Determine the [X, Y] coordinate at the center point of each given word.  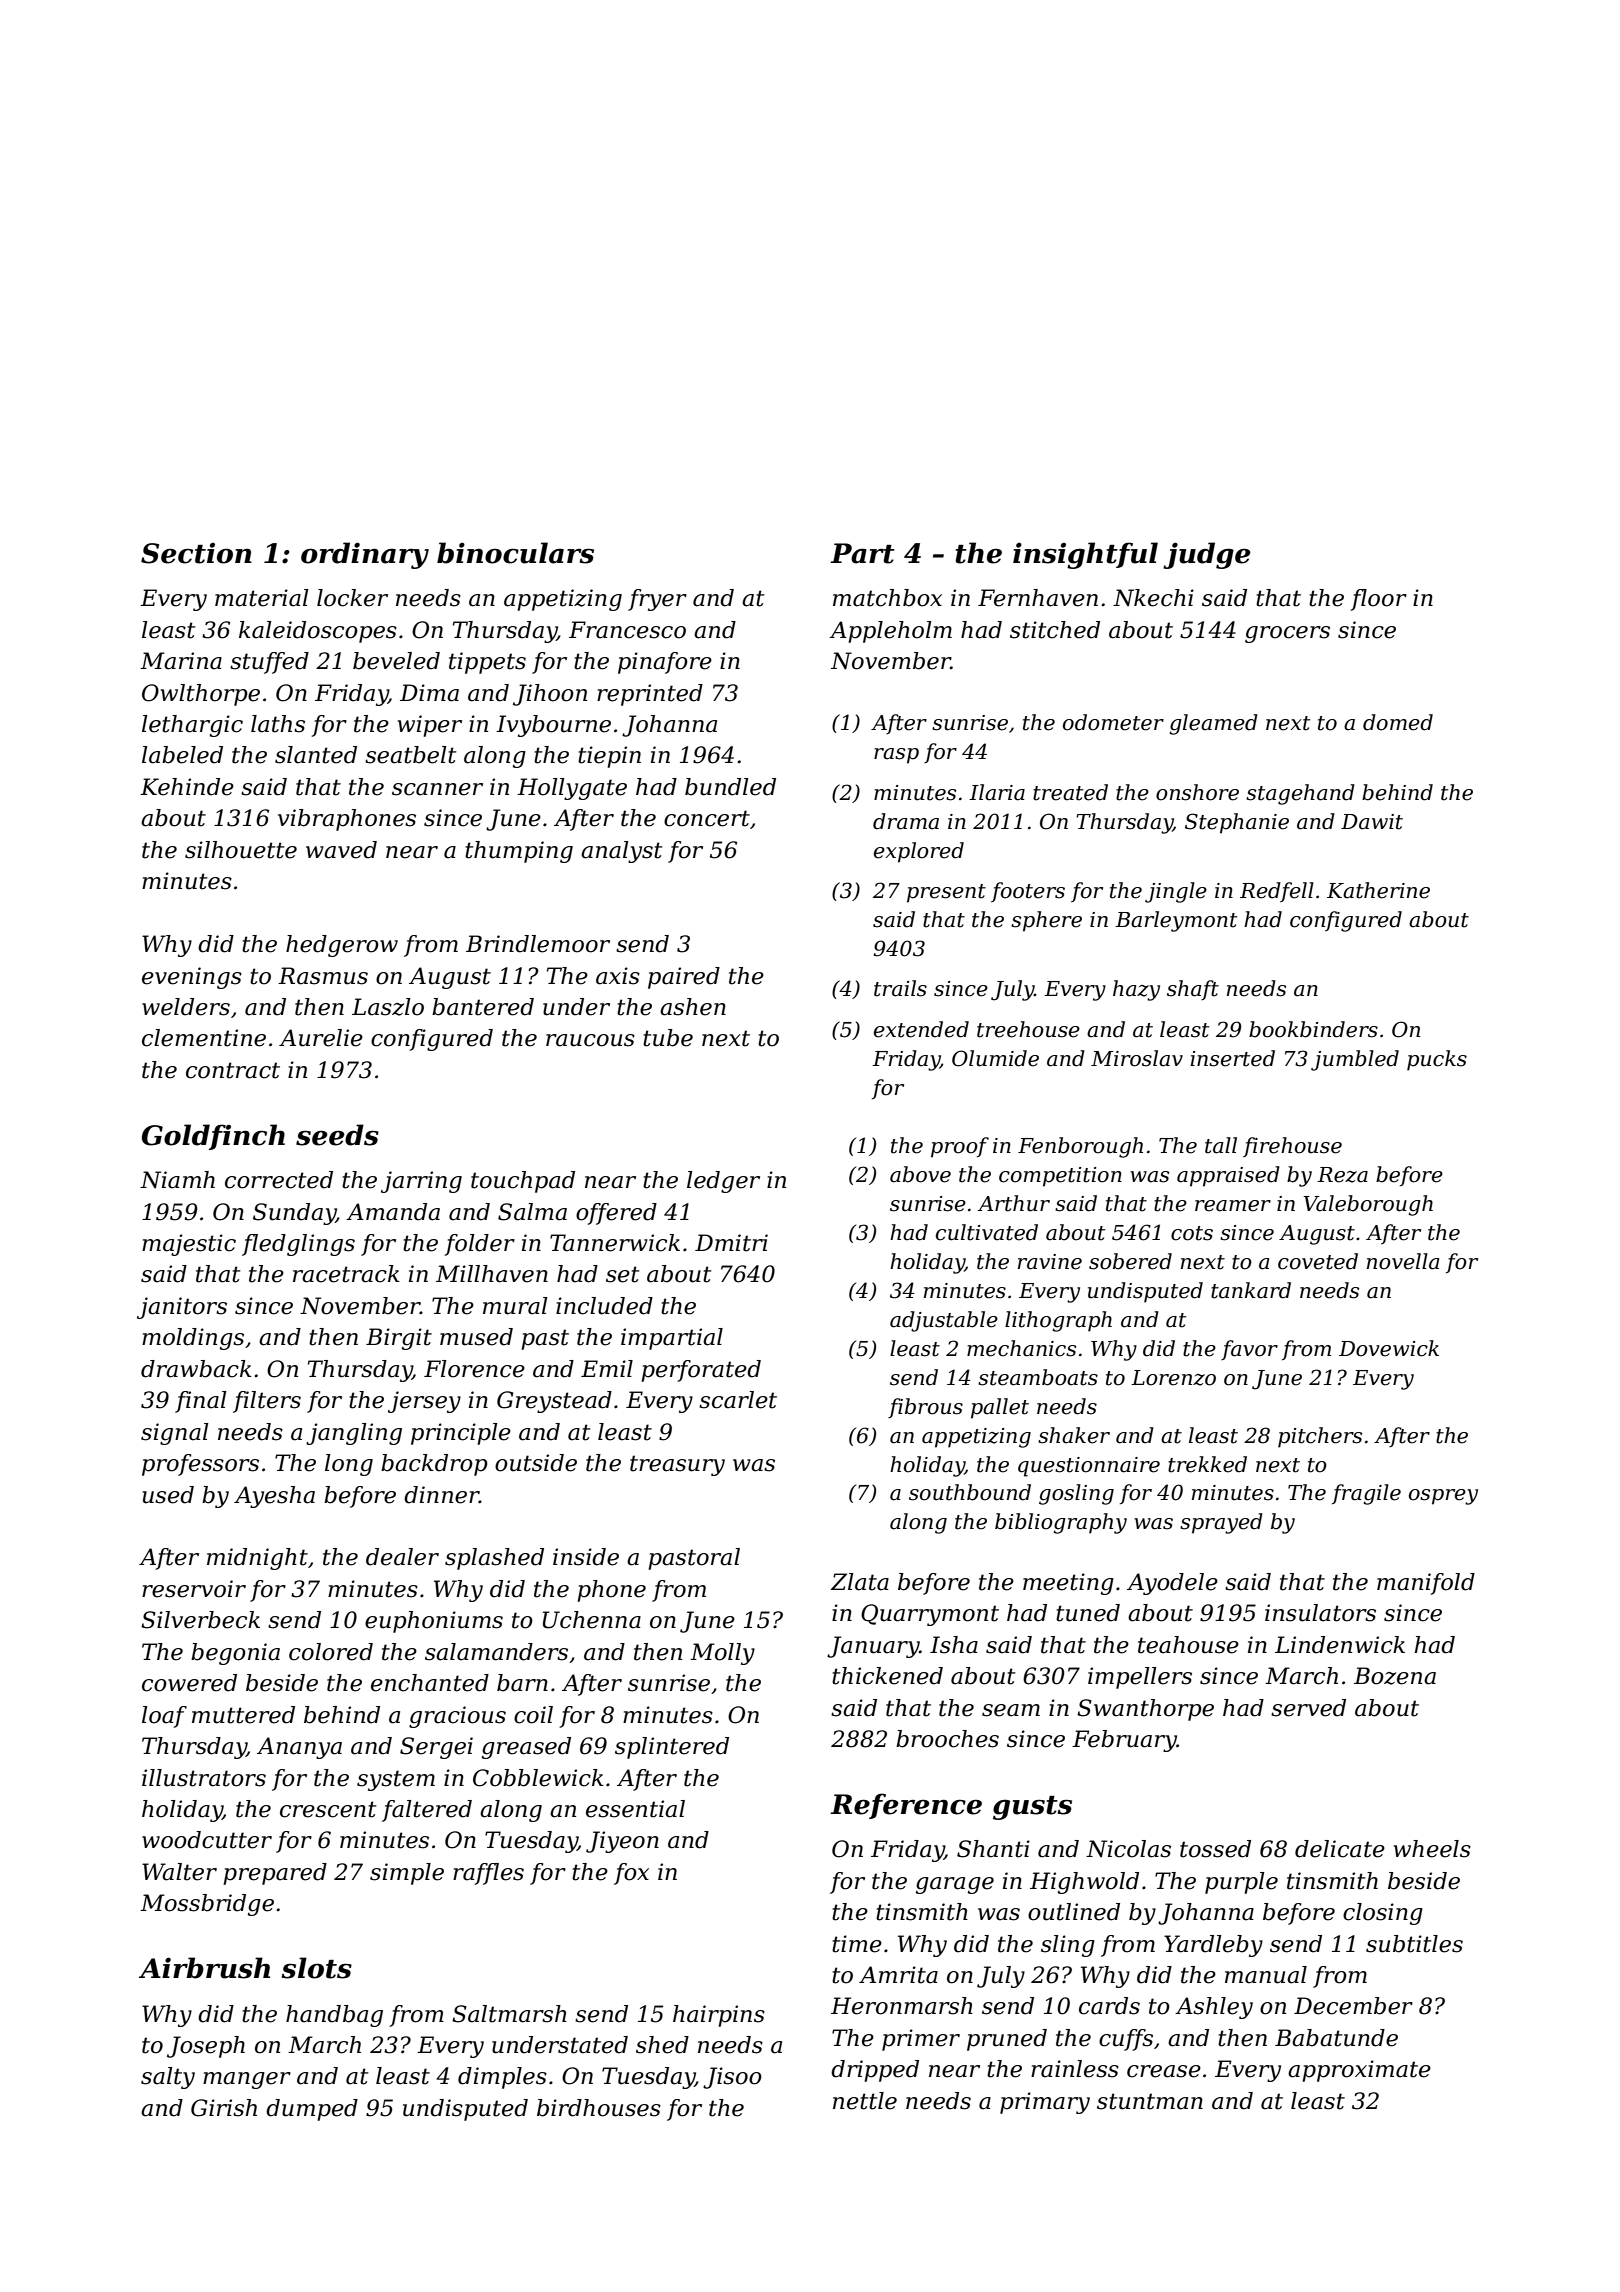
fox [631, 1874]
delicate [1340, 1849]
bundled [730, 787]
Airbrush [204, 1968]
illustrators [204, 1778]
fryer [657, 600]
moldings [193, 1339]
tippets [487, 663]
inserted [1232, 1058]
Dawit [1372, 822]
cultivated [987, 1232]
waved [341, 850]
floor [1378, 600]
